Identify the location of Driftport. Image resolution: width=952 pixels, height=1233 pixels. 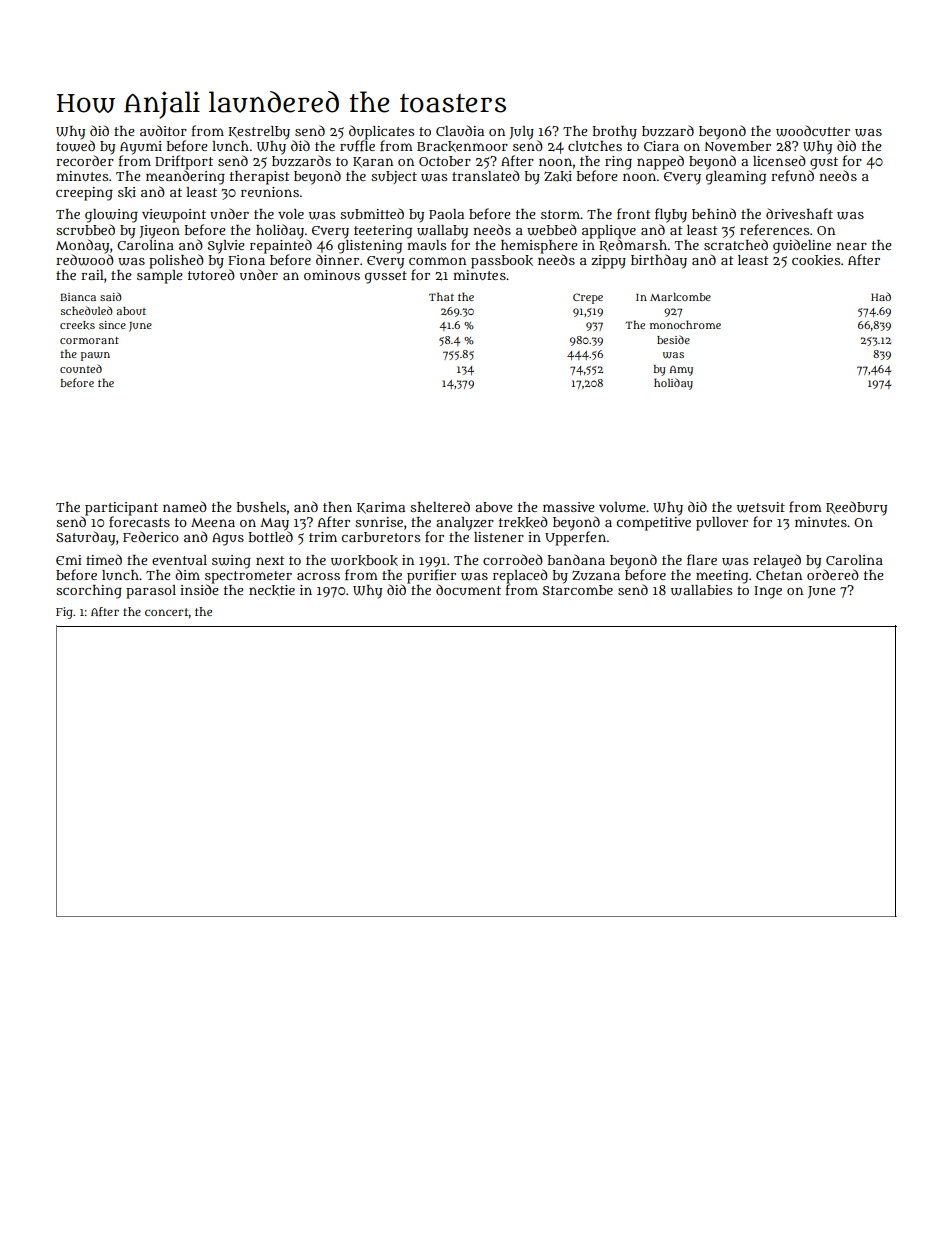
(184, 162).
